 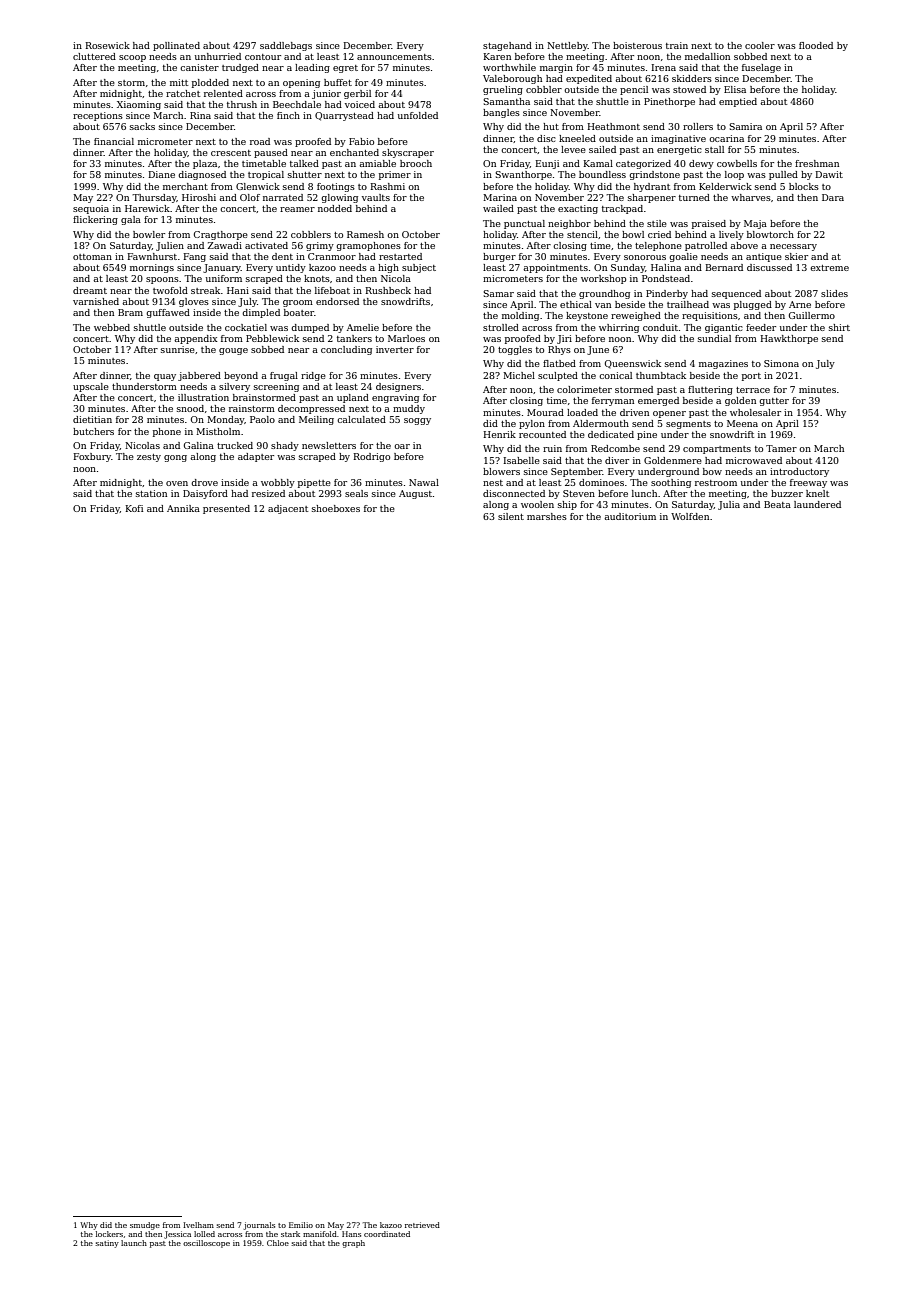 I want to click on Kofi, so click(x=134, y=508).
